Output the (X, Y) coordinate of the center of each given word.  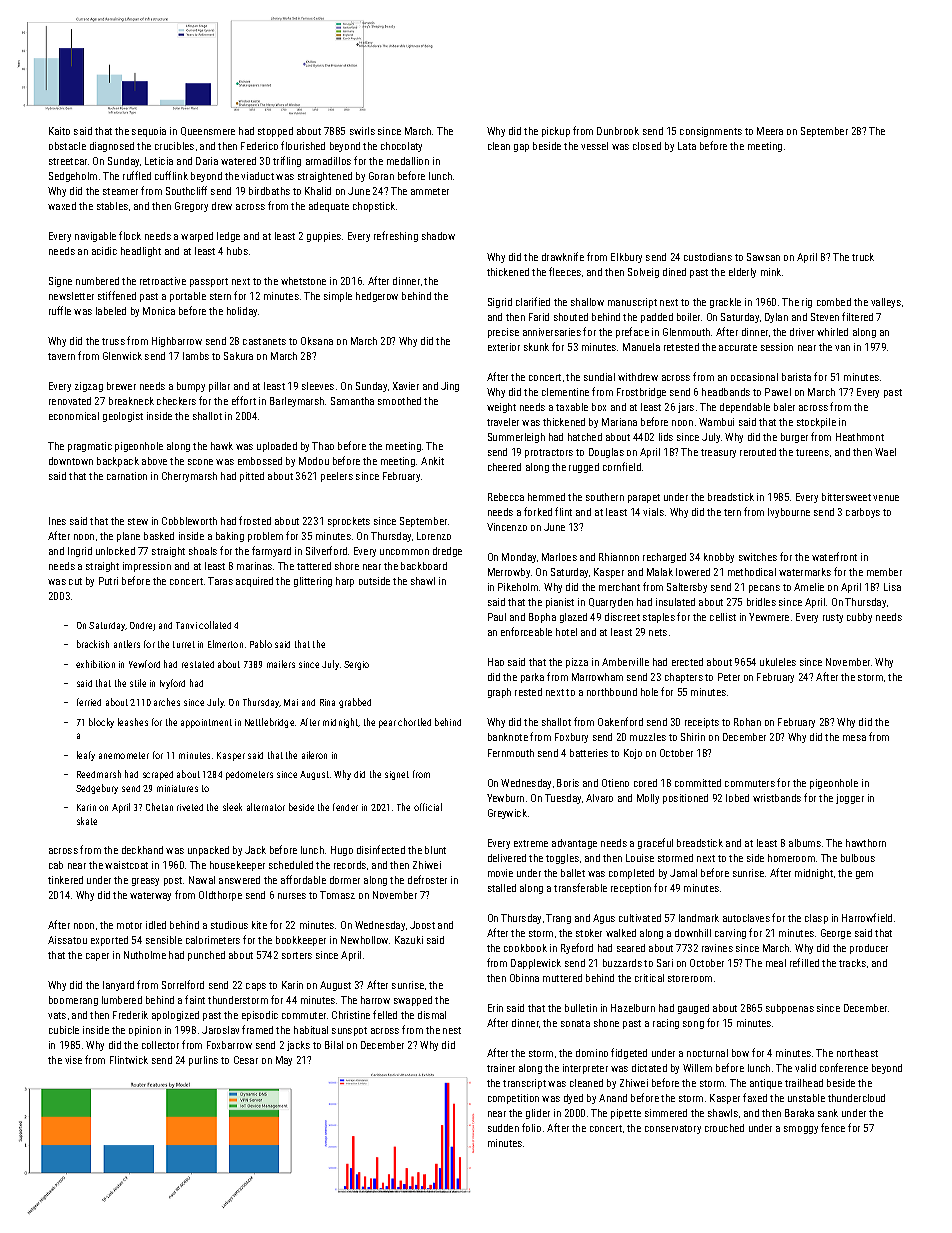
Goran (381, 176)
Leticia (159, 161)
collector (160, 1045)
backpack (118, 462)
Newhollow (364, 940)
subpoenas (790, 1009)
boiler (688, 317)
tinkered (65, 880)
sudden (503, 1128)
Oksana (317, 341)
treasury (718, 453)
